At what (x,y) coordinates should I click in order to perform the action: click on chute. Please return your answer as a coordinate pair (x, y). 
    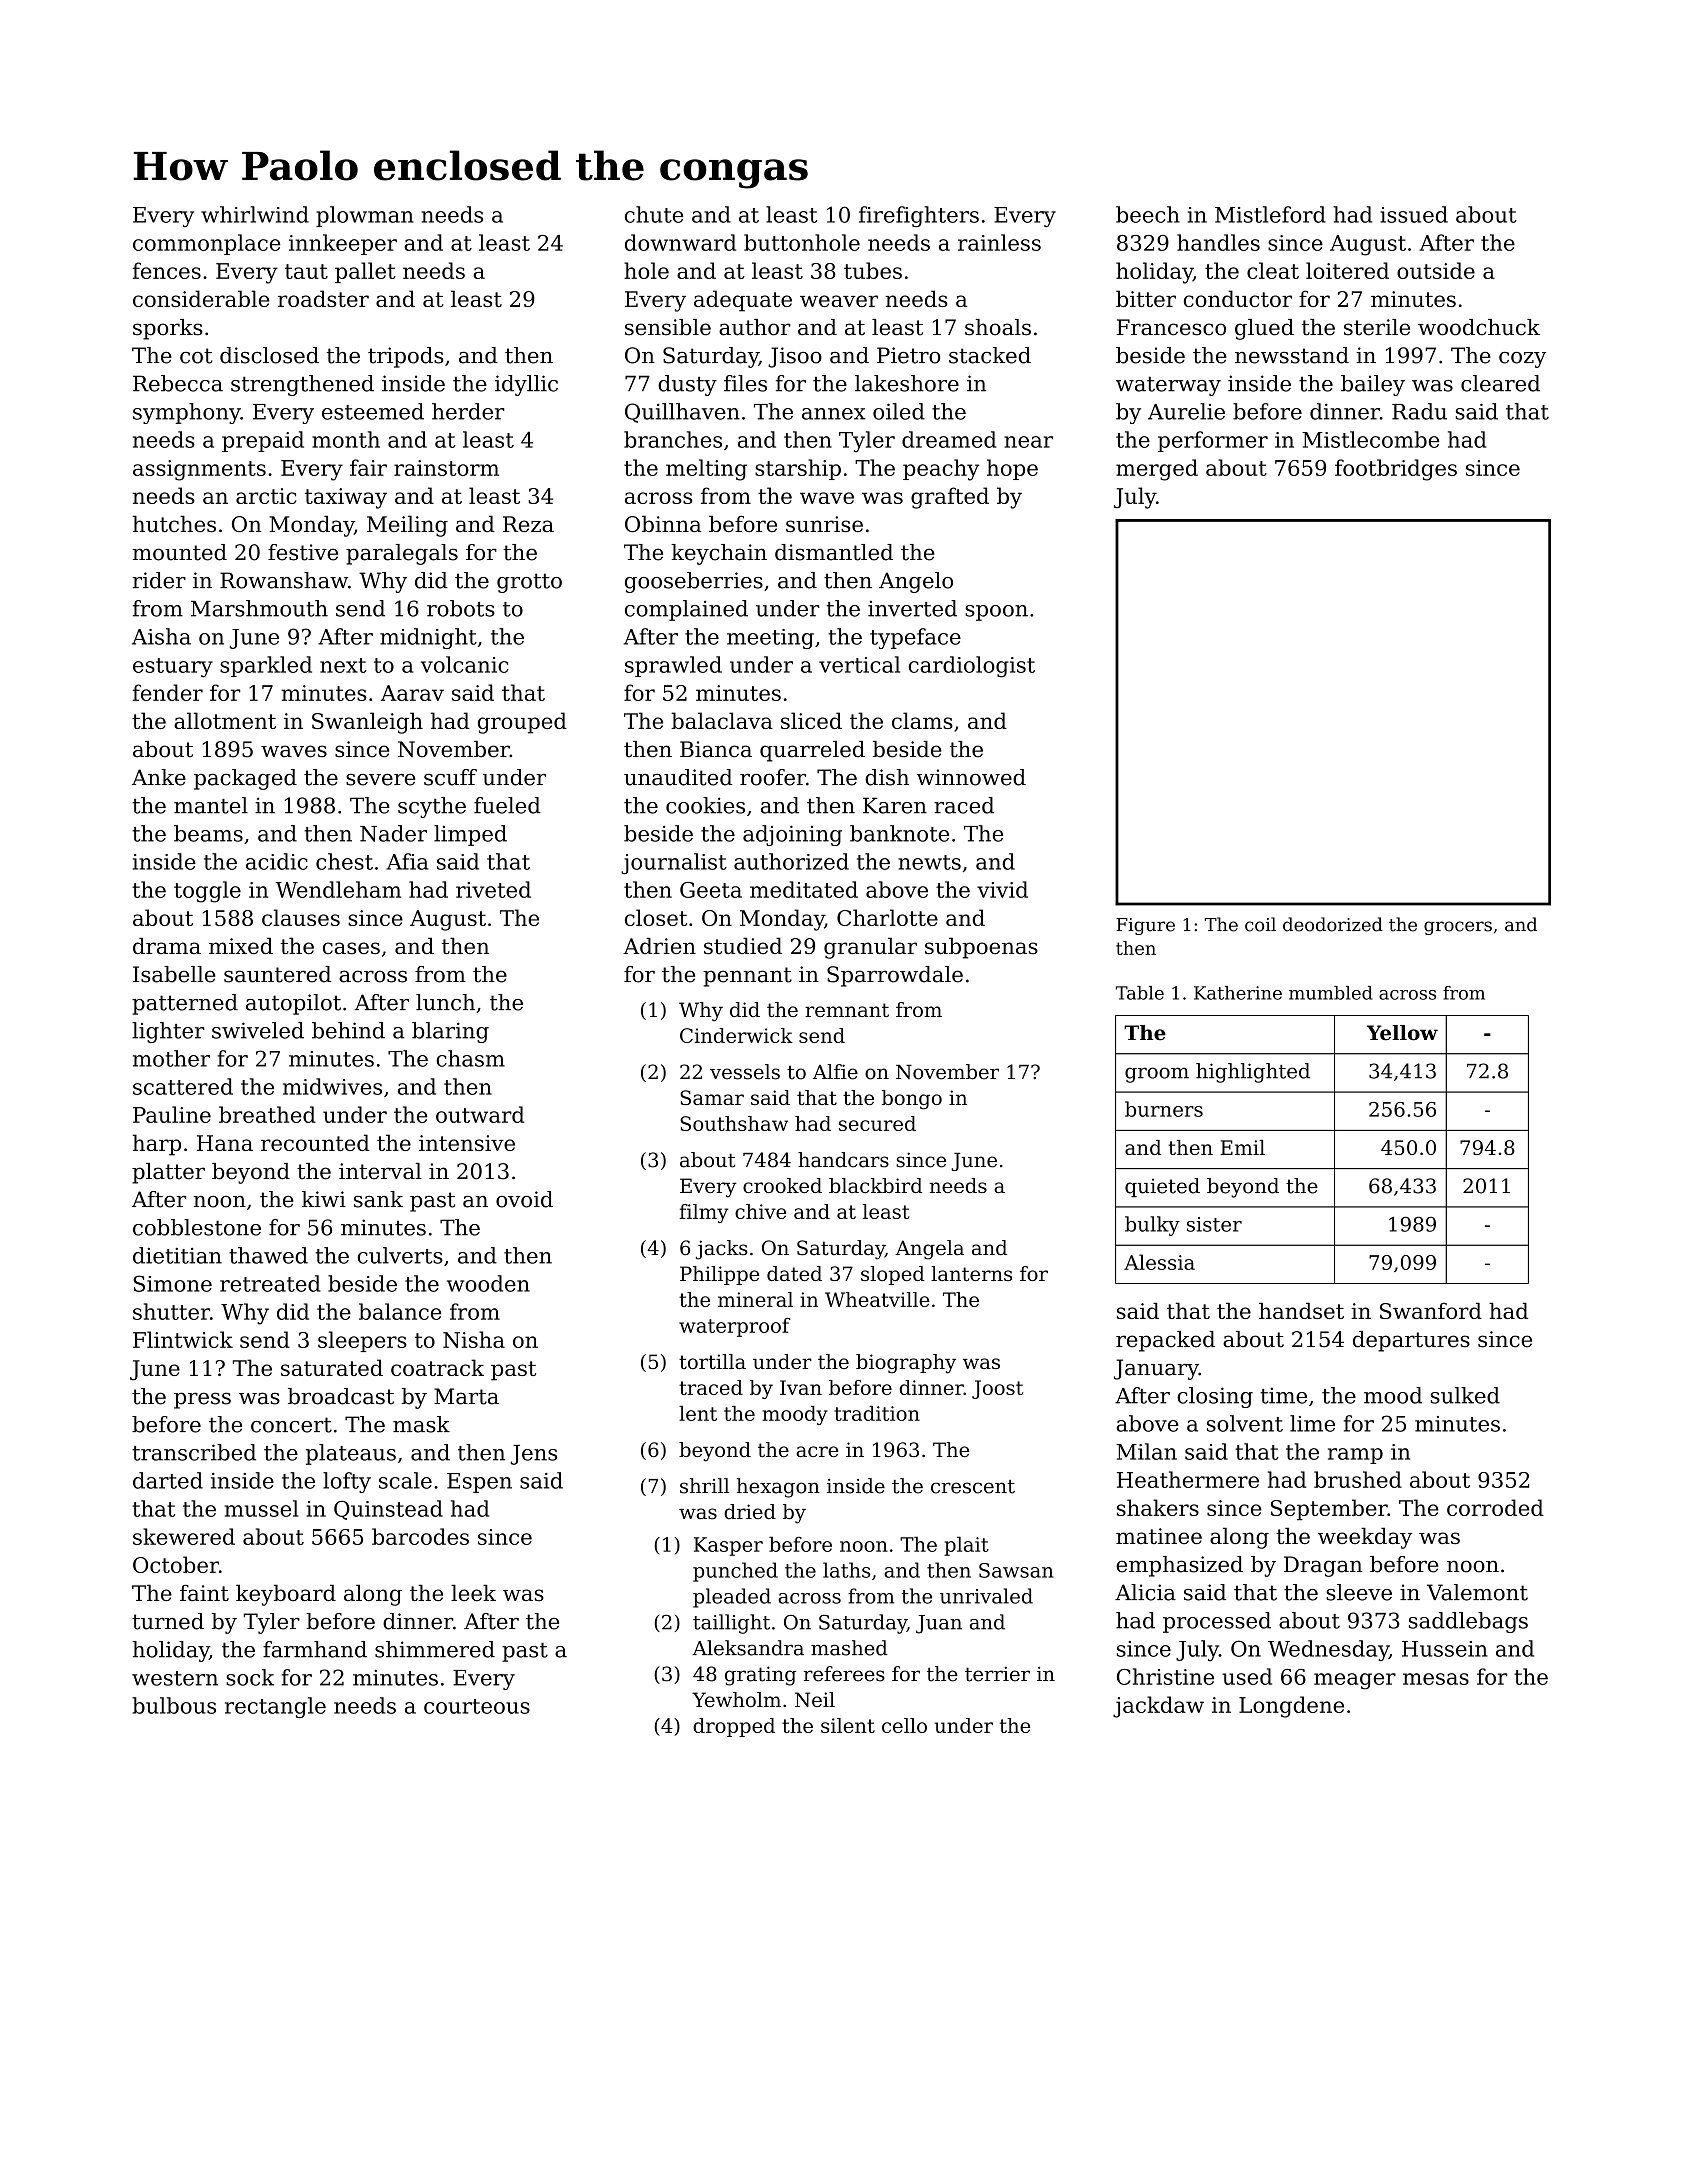
    Looking at the image, I should click on (654, 214).
